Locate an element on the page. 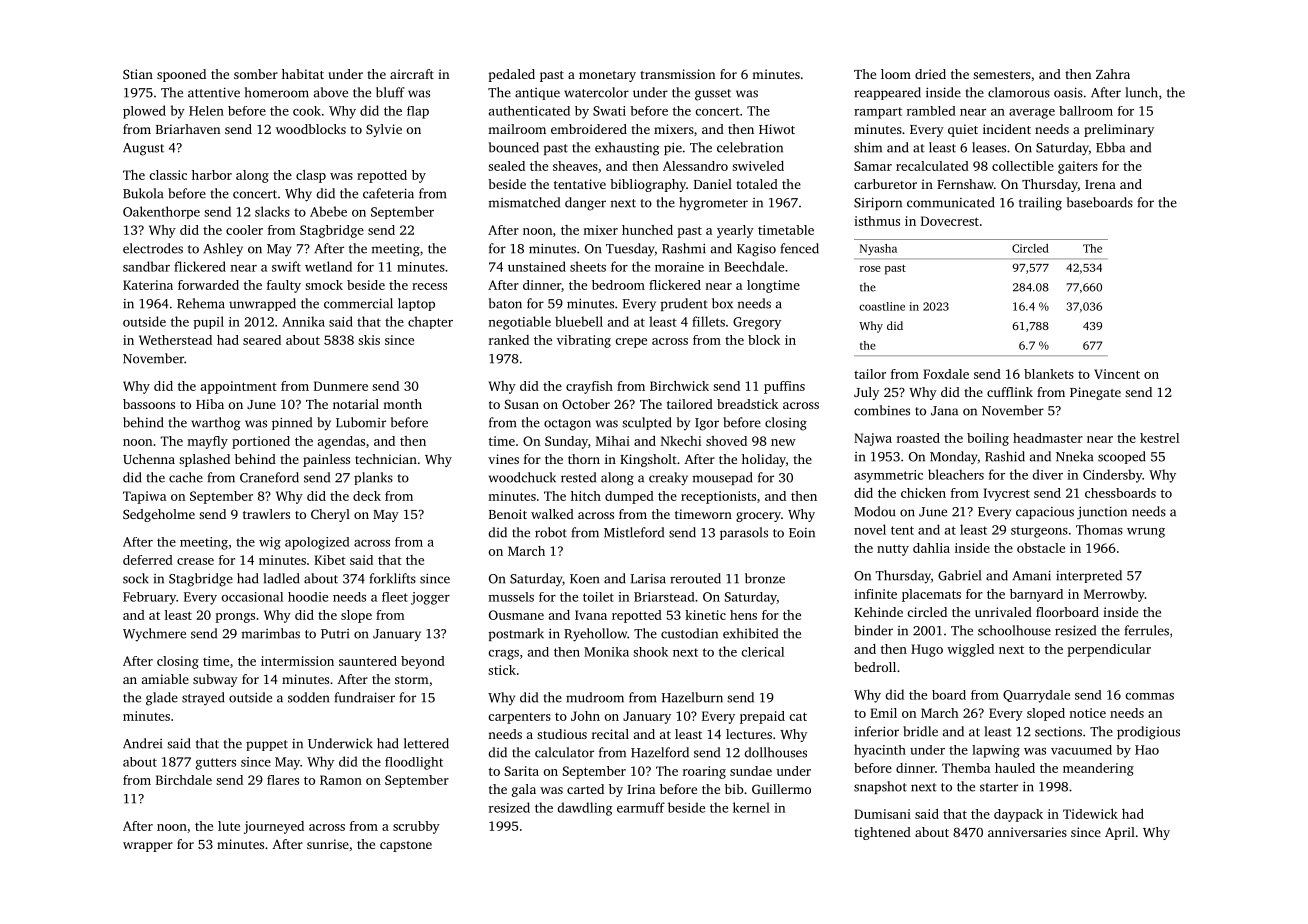  holiday is located at coordinates (764, 460).
